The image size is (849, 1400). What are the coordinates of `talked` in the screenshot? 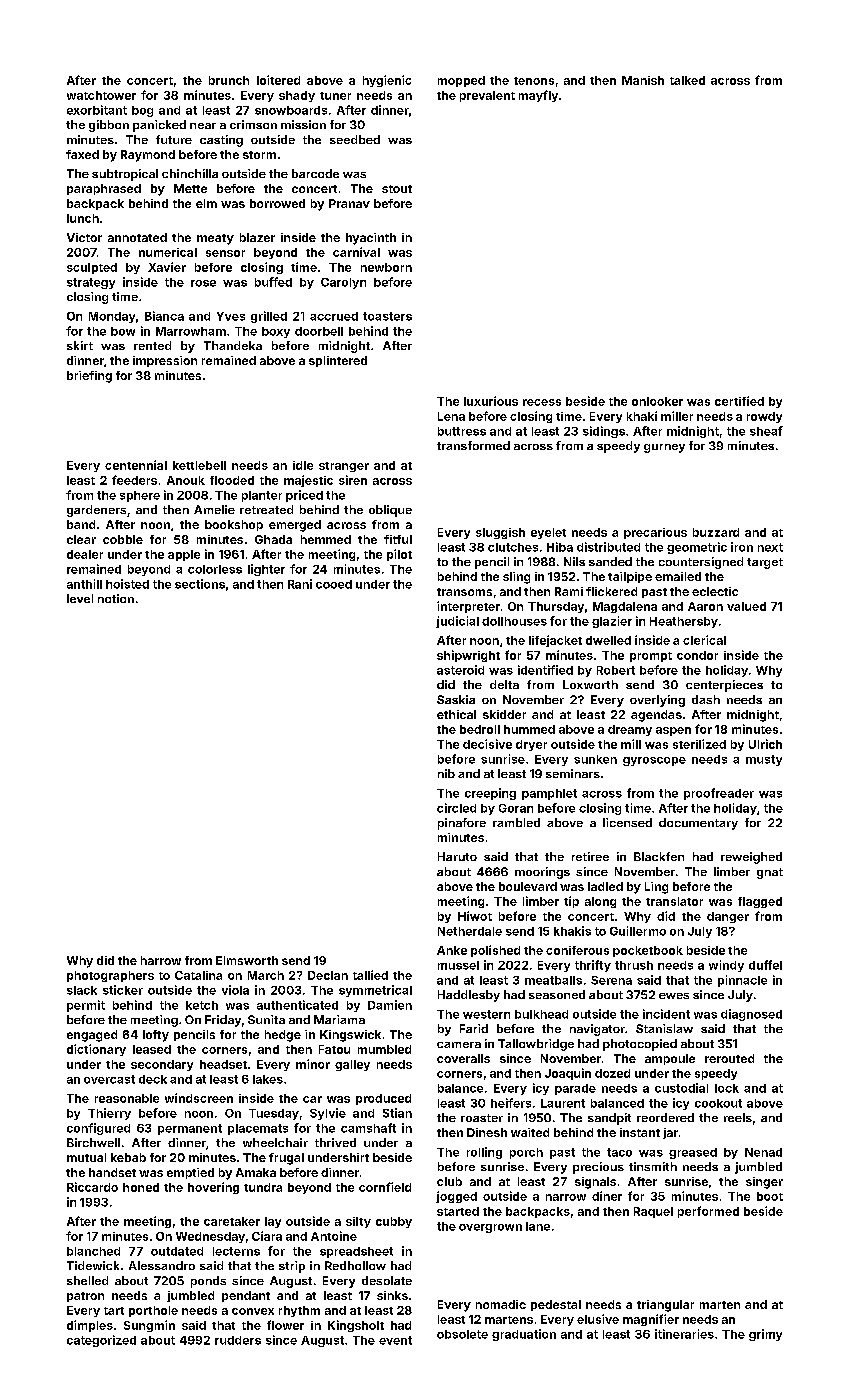 It's located at (687, 80).
